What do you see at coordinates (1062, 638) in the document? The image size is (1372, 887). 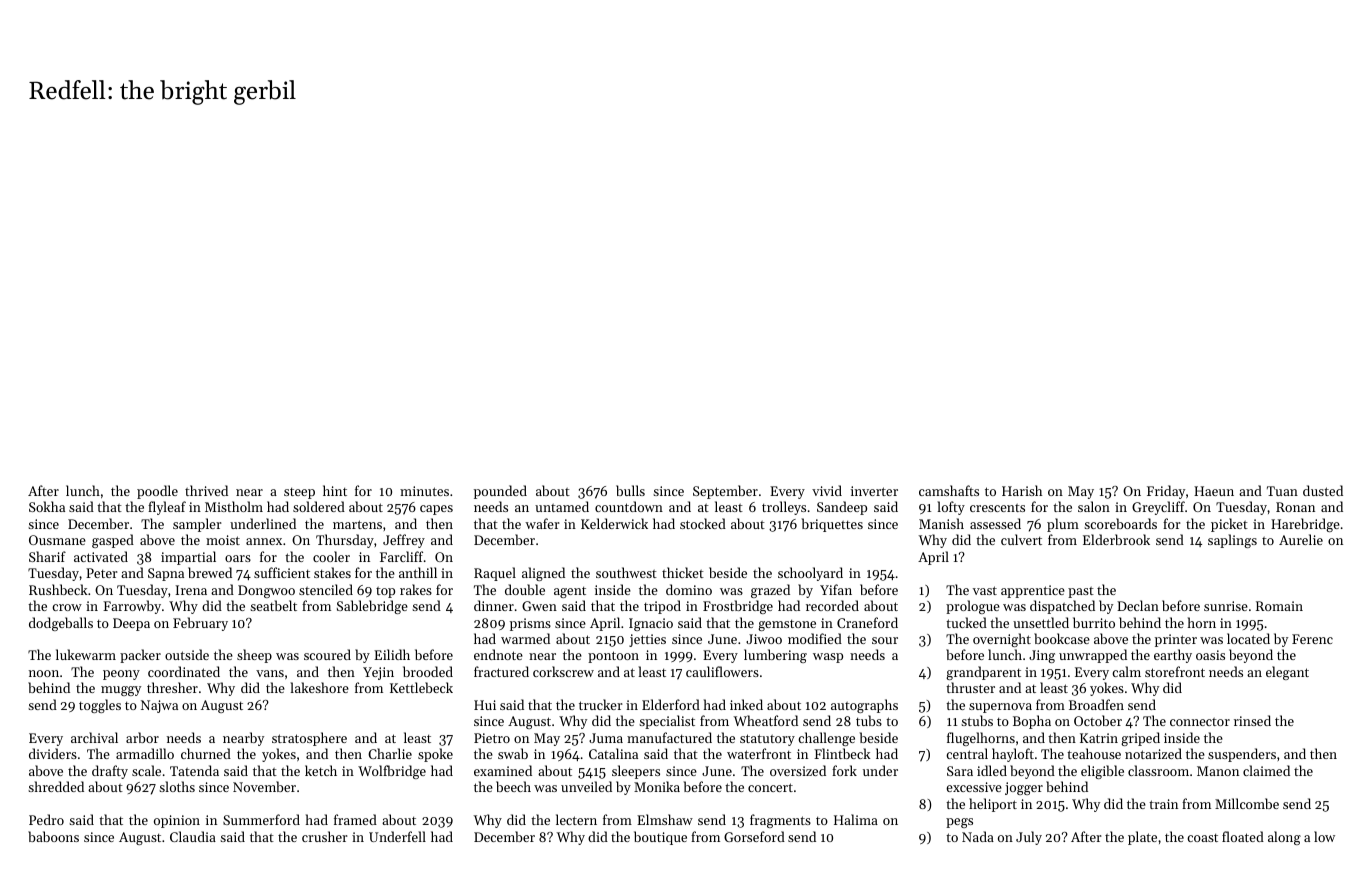 I see `bookcase` at bounding box center [1062, 638].
